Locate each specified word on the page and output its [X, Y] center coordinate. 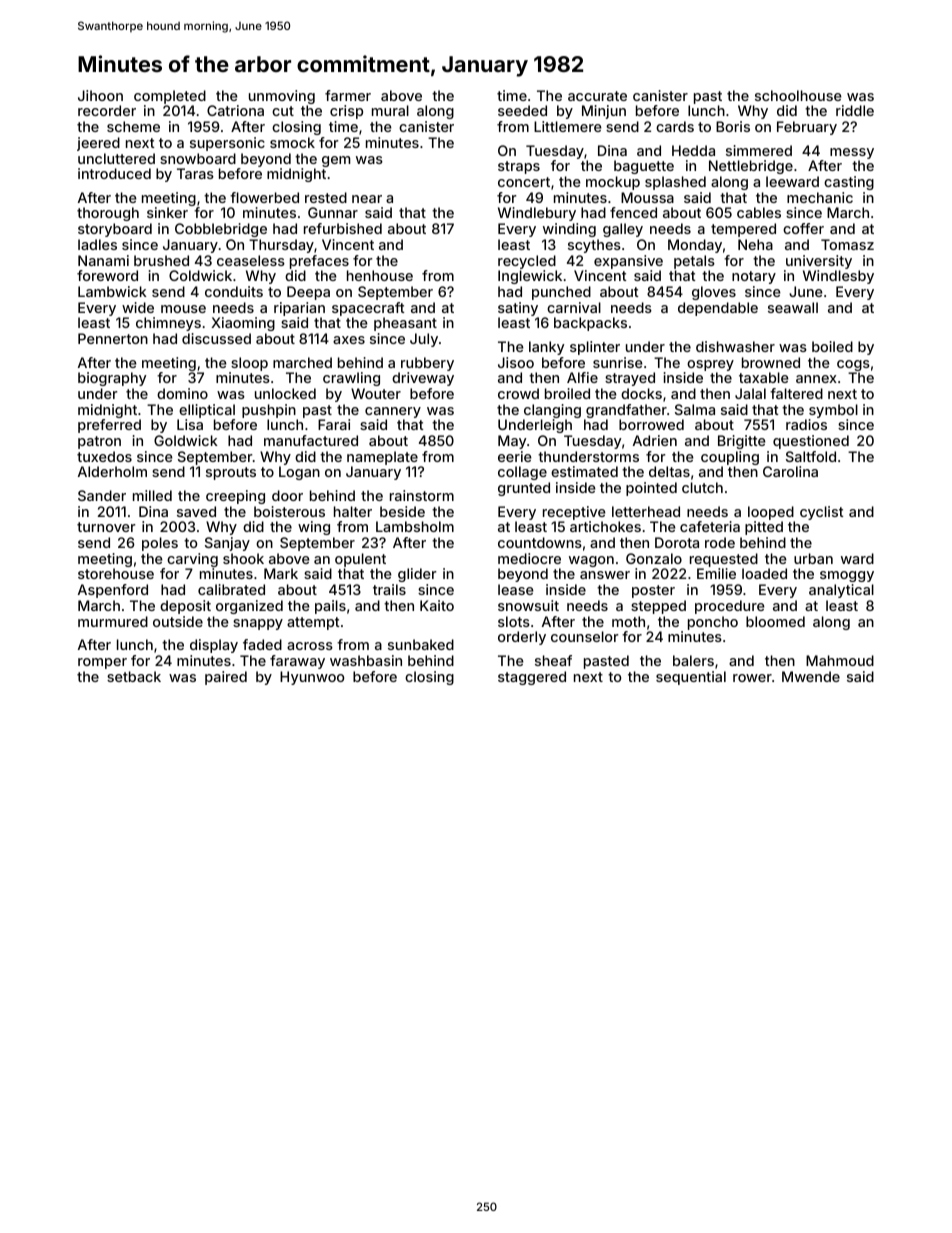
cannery [393, 412]
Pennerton [113, 338]
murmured [113, 621]
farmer [348, 95]
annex [816, 379]
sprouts [231, 473]
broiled [567, 393]
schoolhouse [798, 95]
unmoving [282, 97]
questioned [811, 442]
